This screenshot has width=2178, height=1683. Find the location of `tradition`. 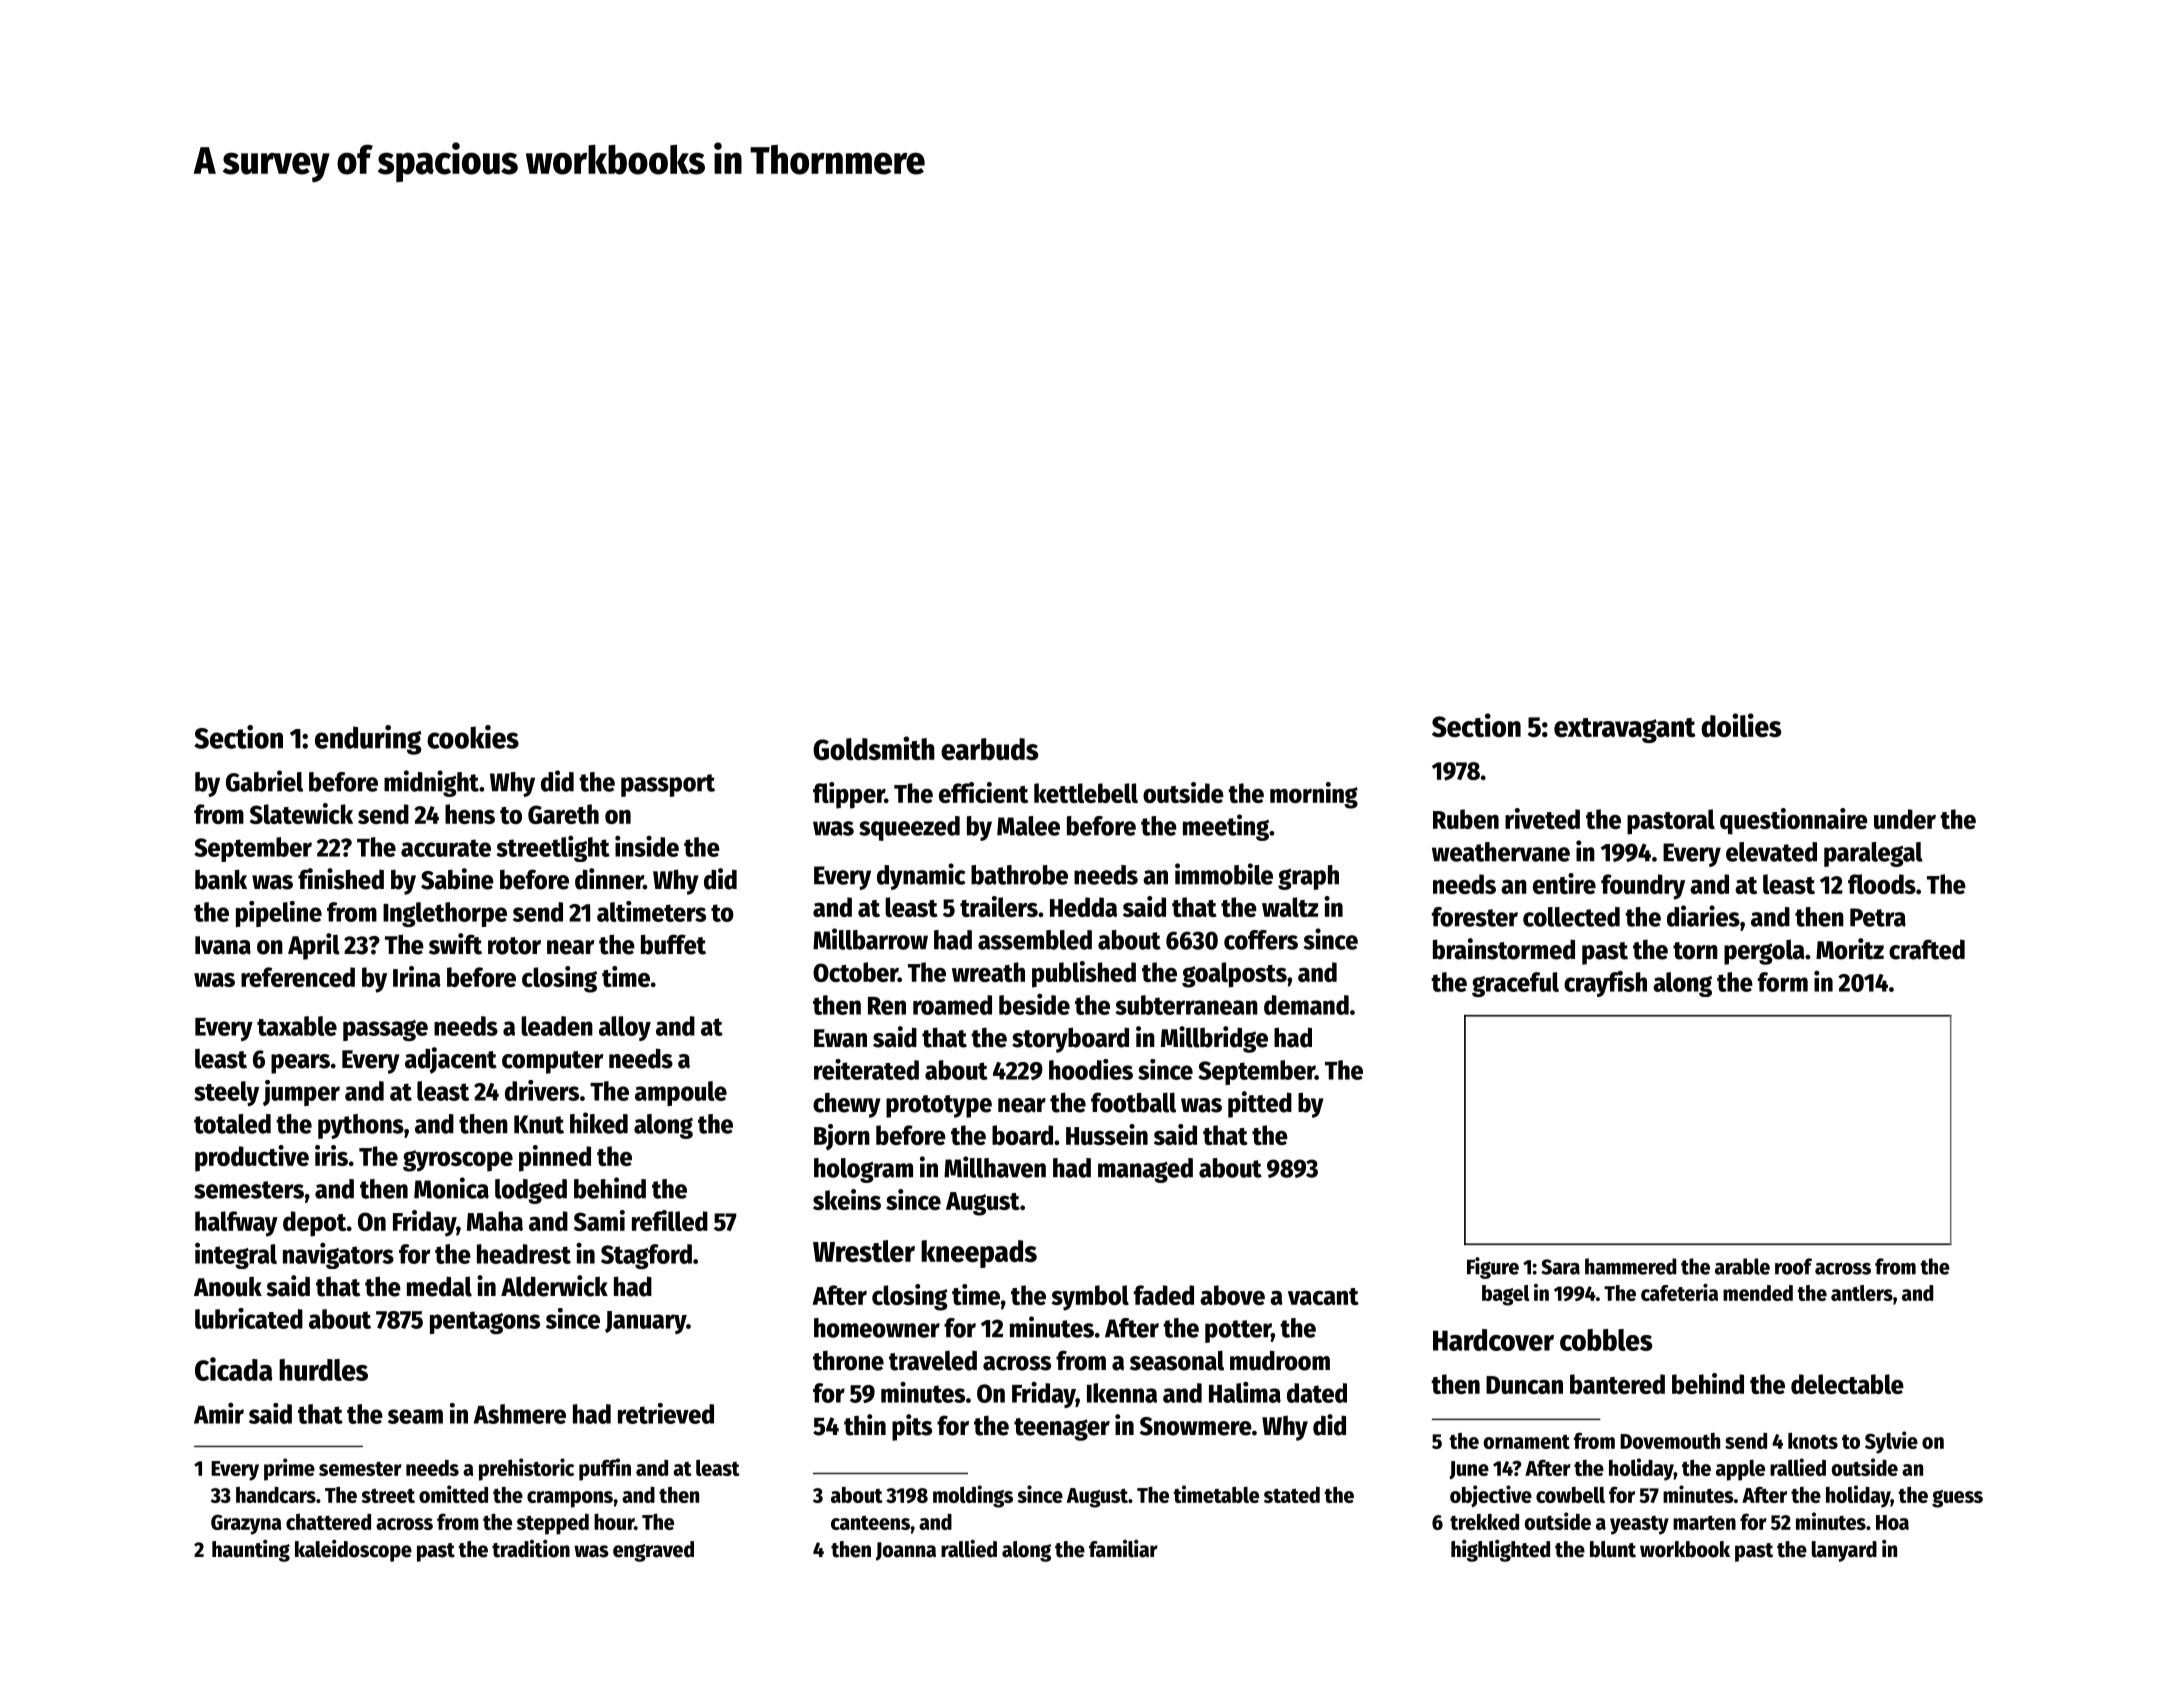

tradition is located at coordinates (531, 1549).
